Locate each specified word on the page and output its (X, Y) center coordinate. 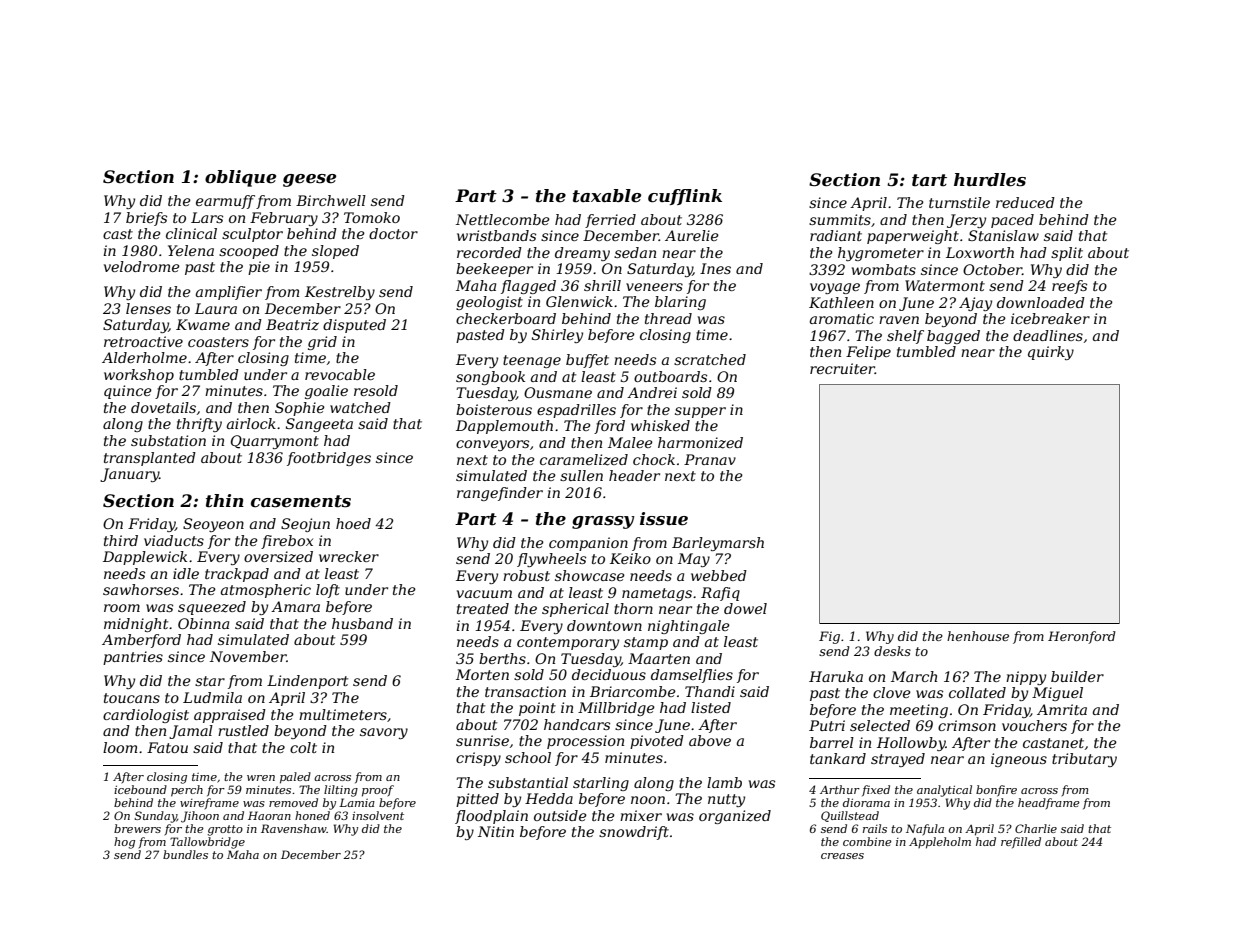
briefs (146, 219)
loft (328, 591)
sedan (635, 252)
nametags (657, 594)
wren (261, 778)
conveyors (492, 445)
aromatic (842, 318)
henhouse (978, 636)
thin (225, 501)
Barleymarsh (718, 544)
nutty (726, 800)
